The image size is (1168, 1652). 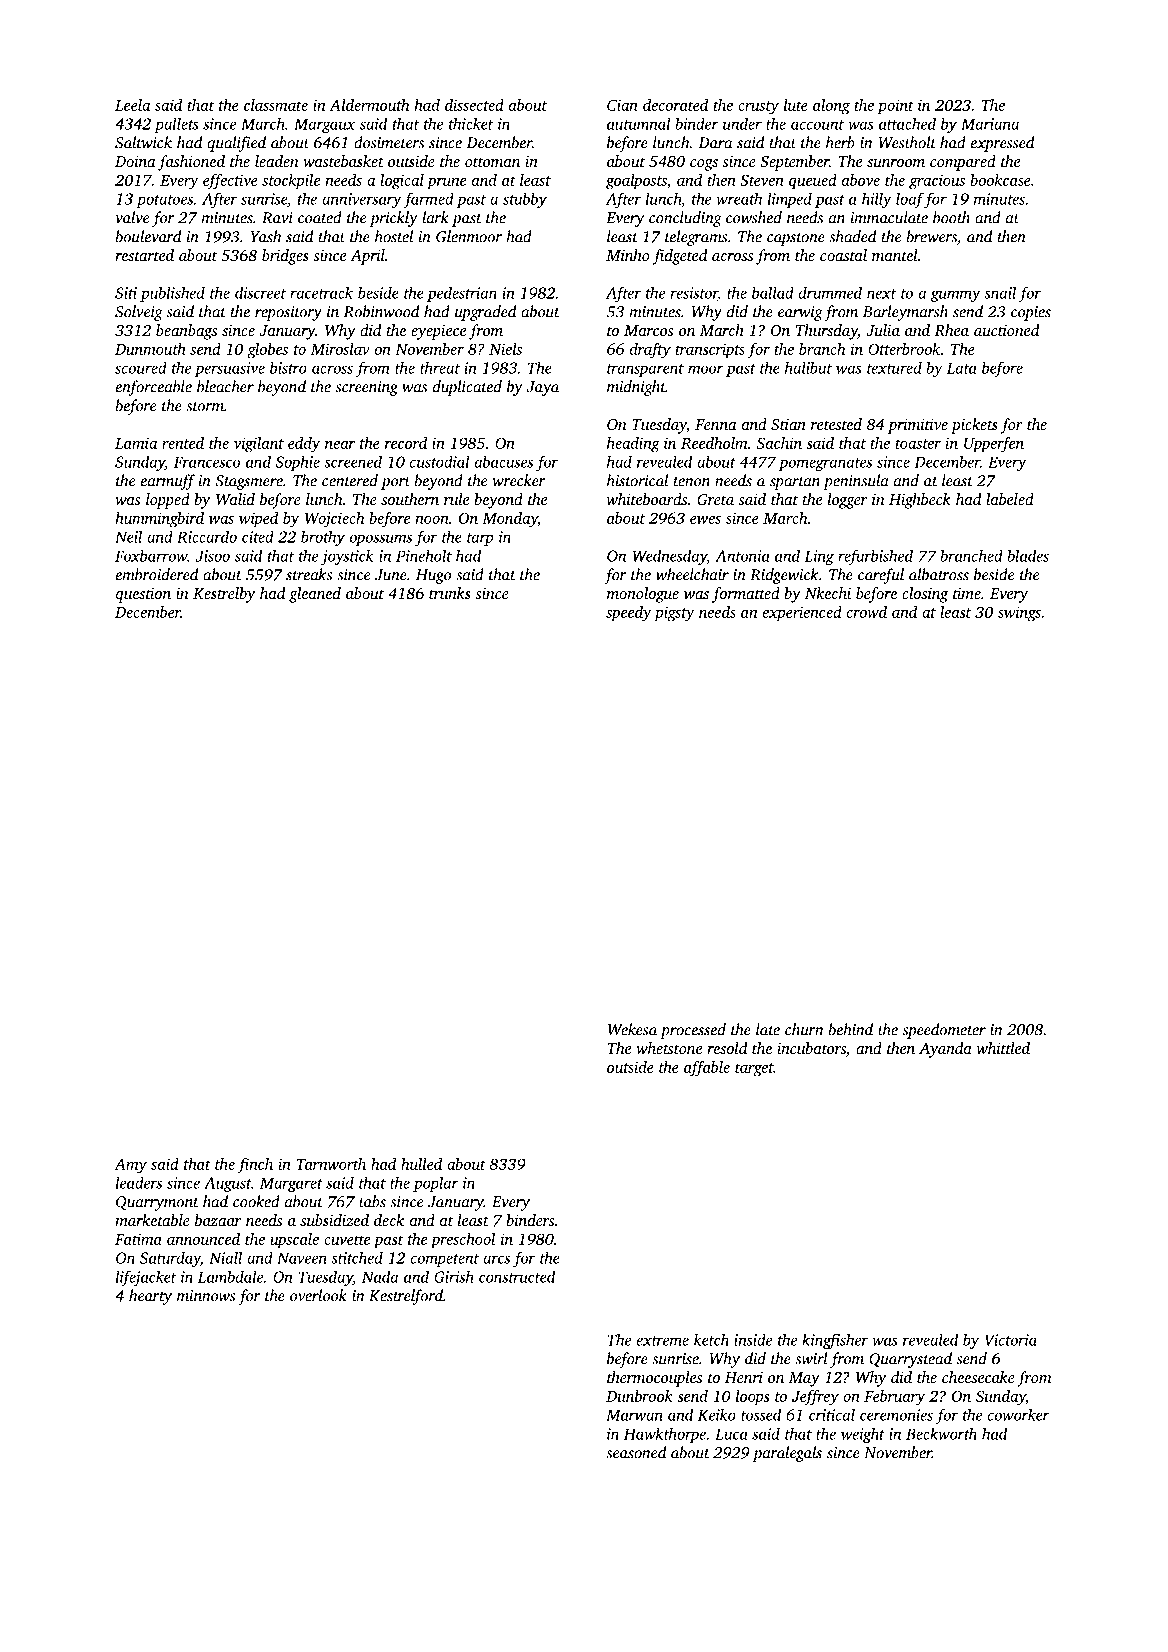 I want to click on decorated, so click(x=675, y=105).
